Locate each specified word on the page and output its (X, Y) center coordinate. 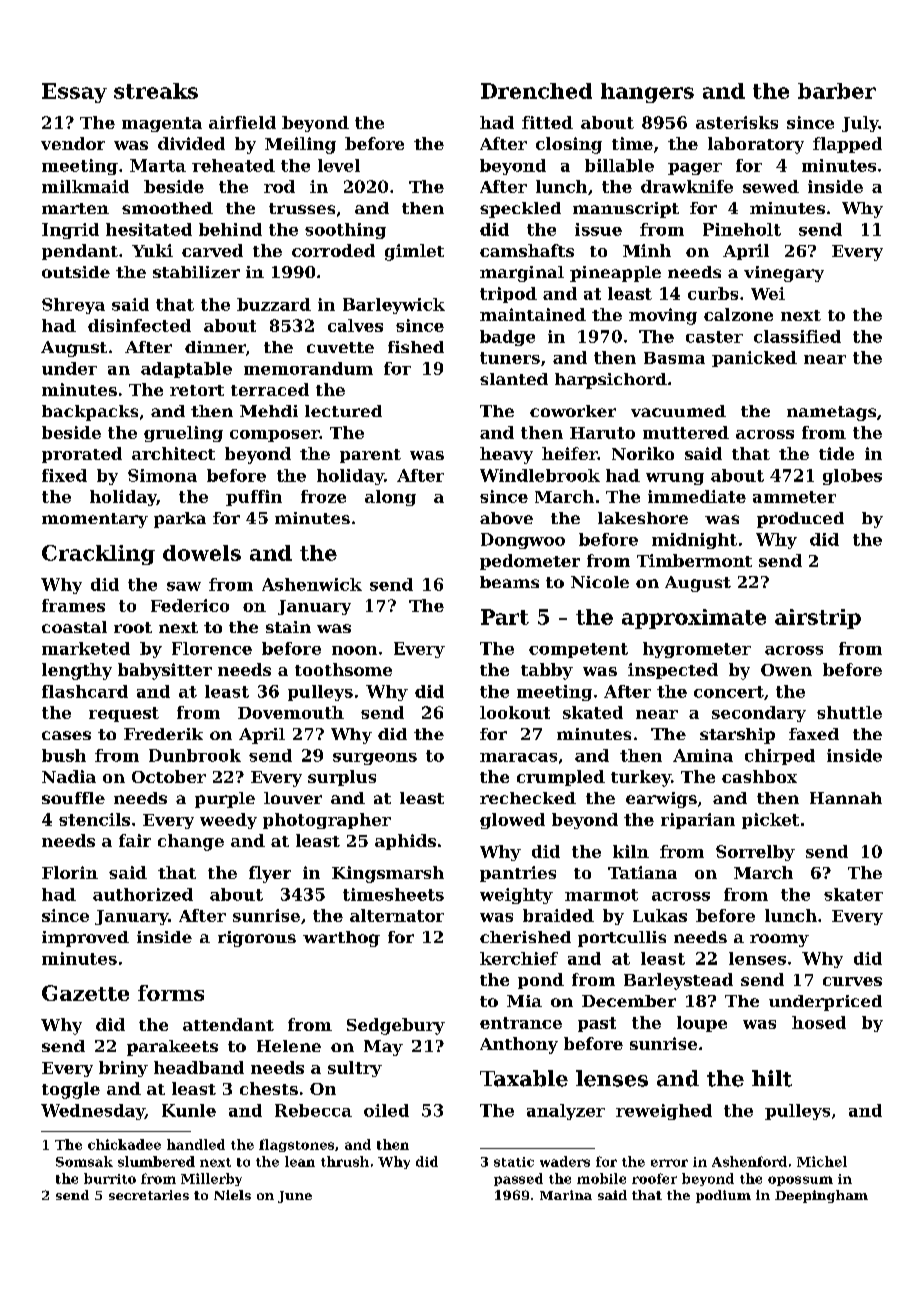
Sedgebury (396, 1026)
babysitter (165, 671)
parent (370, 456)
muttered (686, 432)
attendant (228, 1024)
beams (509, 582)
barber (837, 91)
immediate (697, 496)
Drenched (536, 91)
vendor (73, 143)
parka (180, 520)
